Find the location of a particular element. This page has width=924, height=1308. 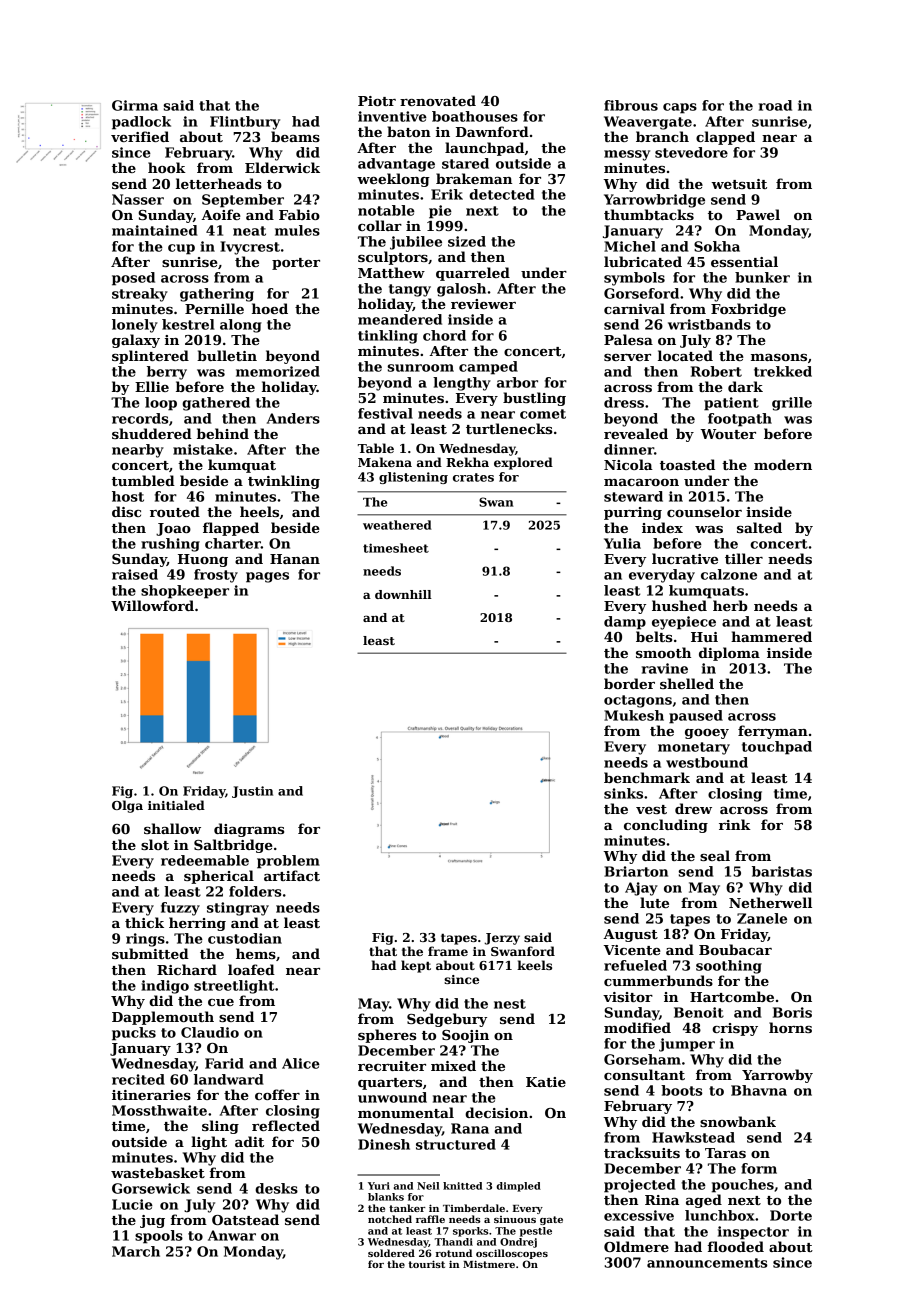

Anders is located at coordinates (293, 418).
